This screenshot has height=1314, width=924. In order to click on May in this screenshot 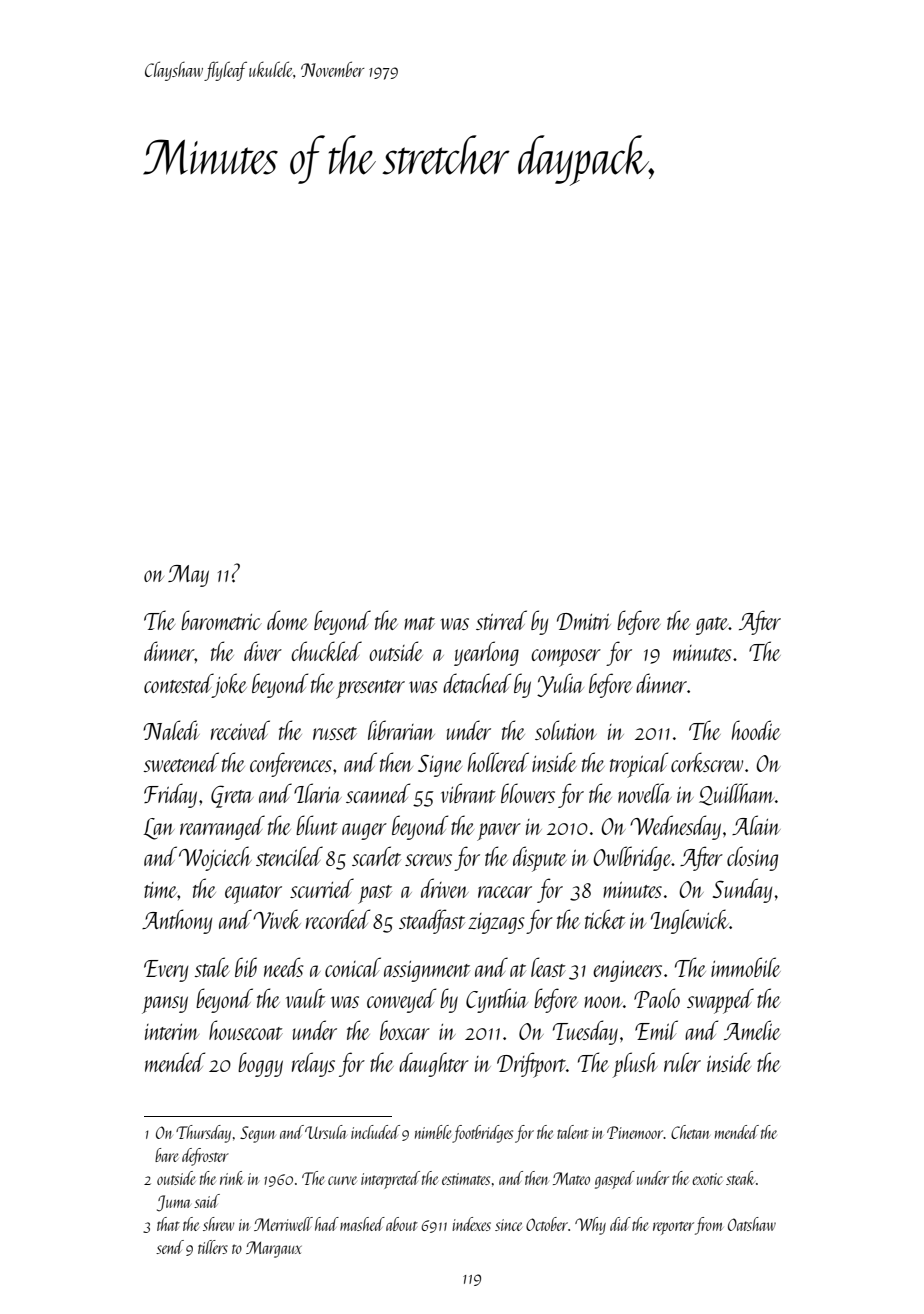, I will do `click(188, 576)`.
